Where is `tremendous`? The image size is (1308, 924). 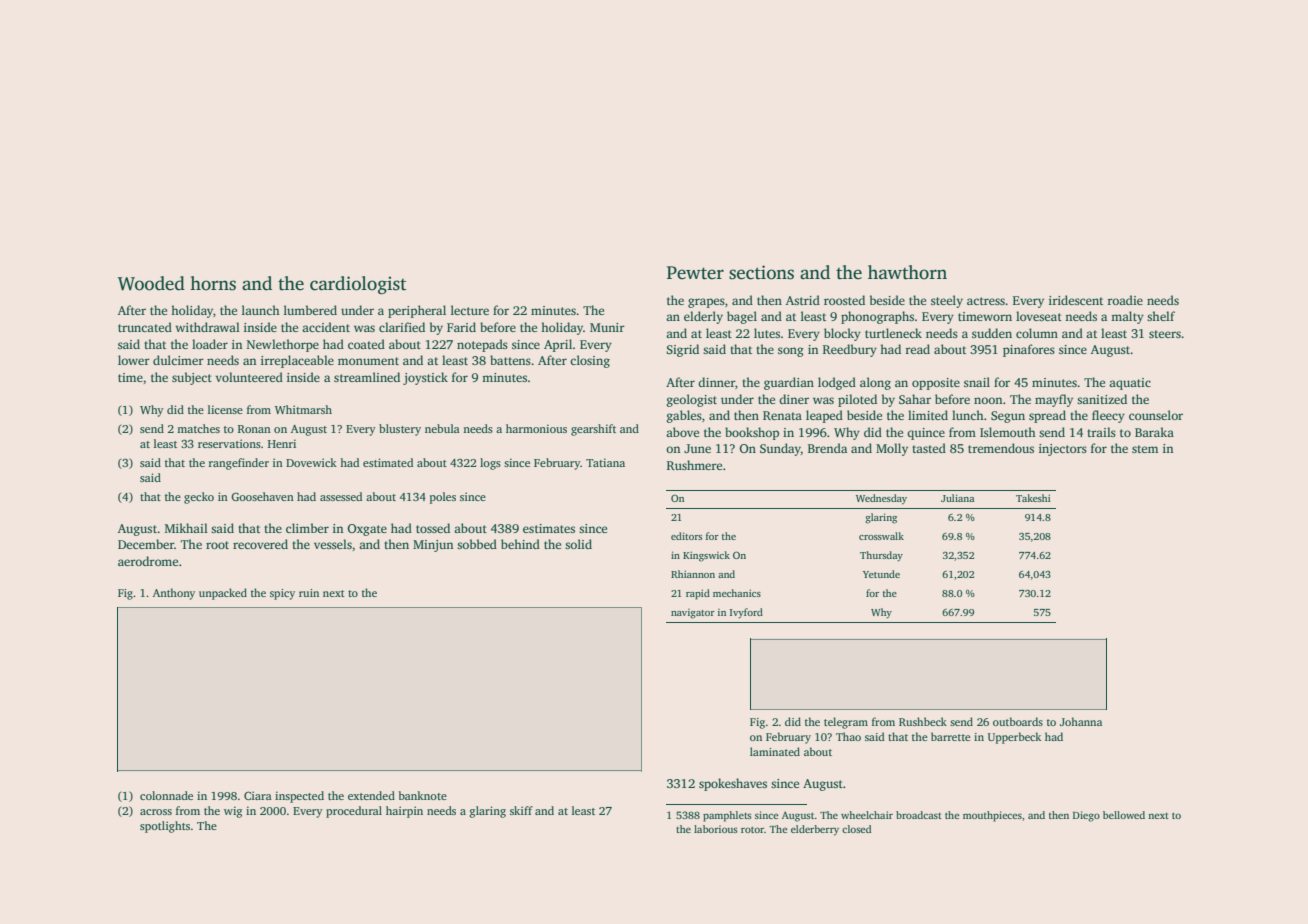 tremendous is located at coordinates (1001, 448).
